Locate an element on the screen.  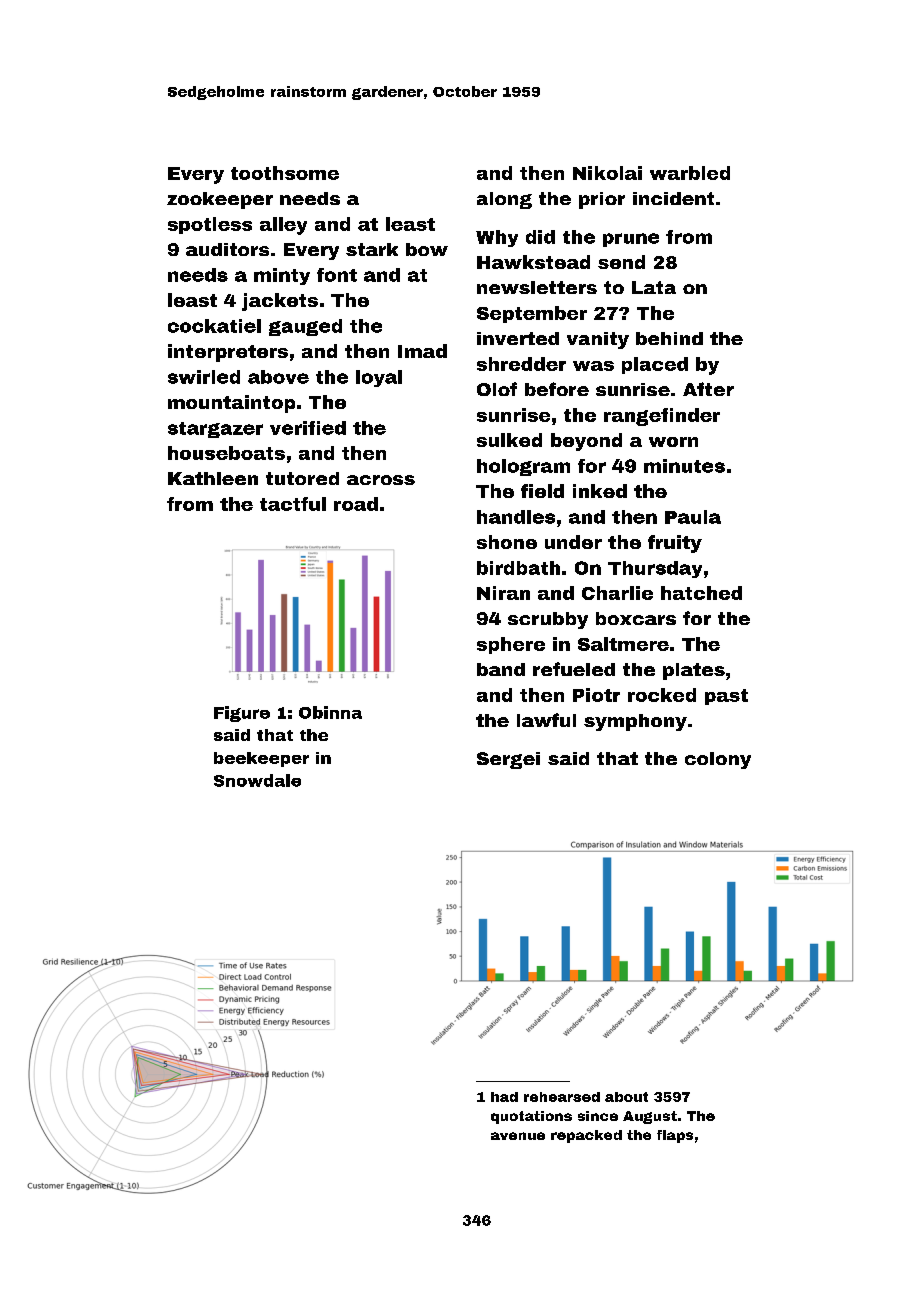
minutes is located at coordinates (684, 466).
